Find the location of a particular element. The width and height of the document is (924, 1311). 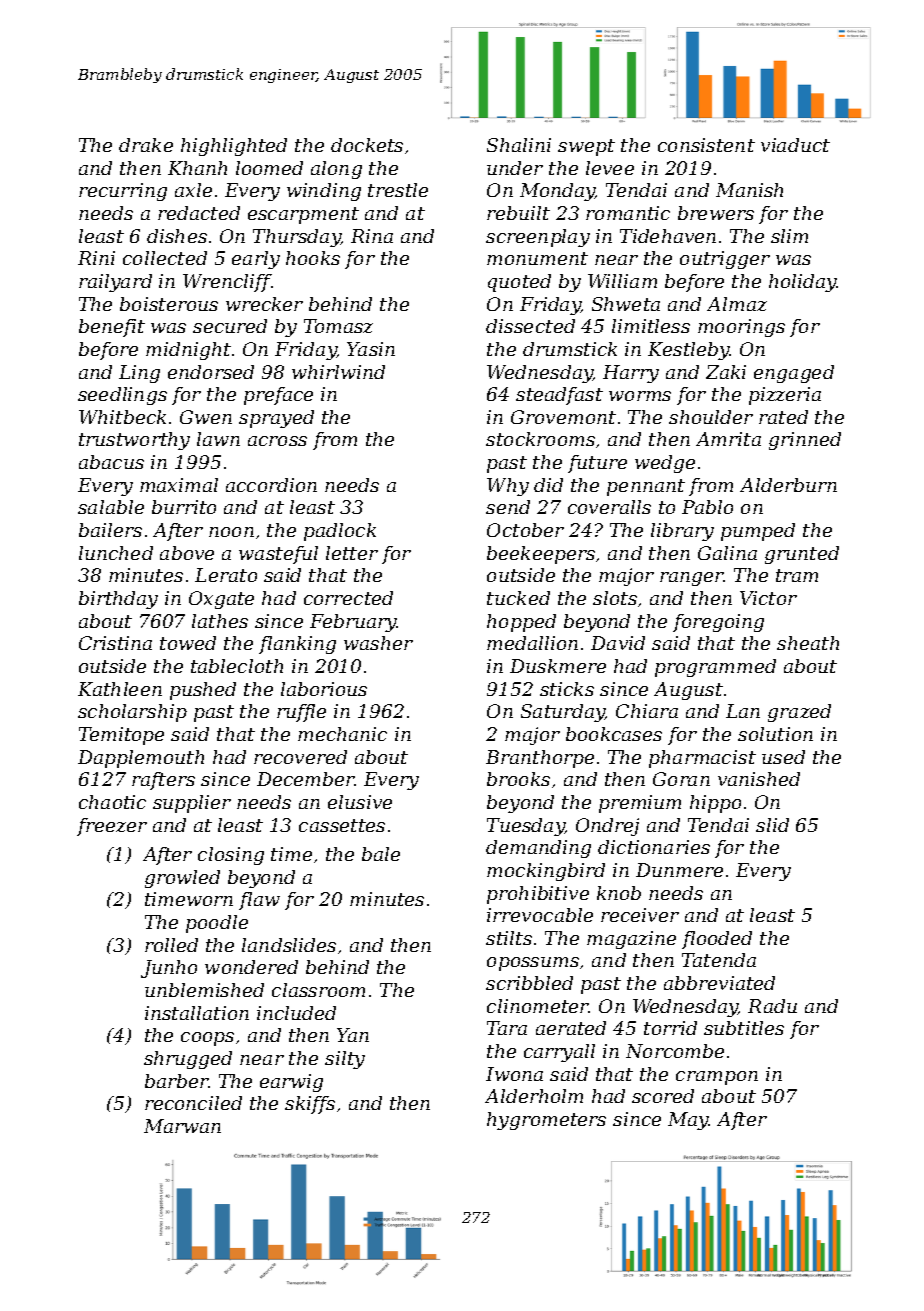

chaotic is located at coordinates (112, 802).
